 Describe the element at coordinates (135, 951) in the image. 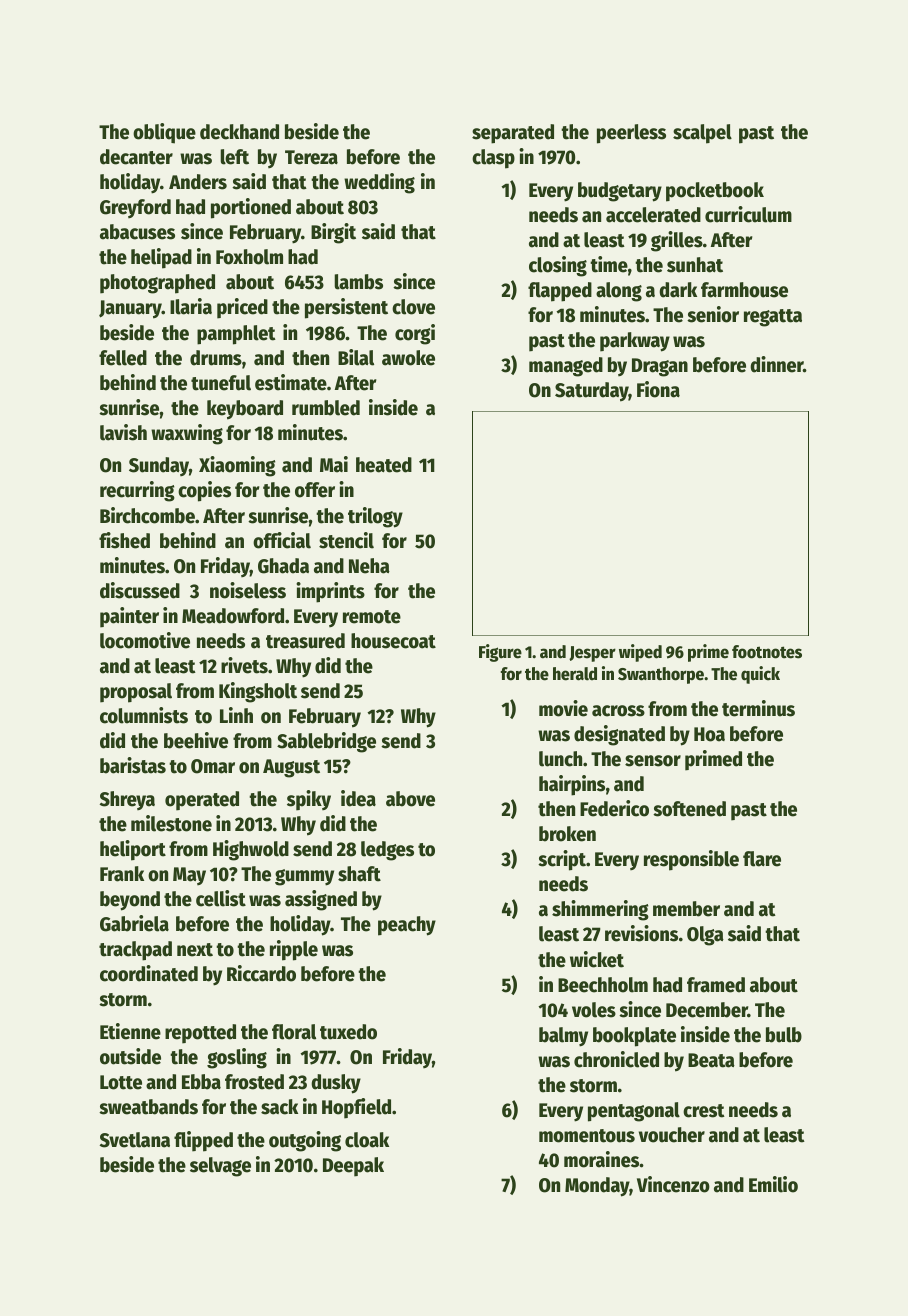

I see `trackpad` at that location.
